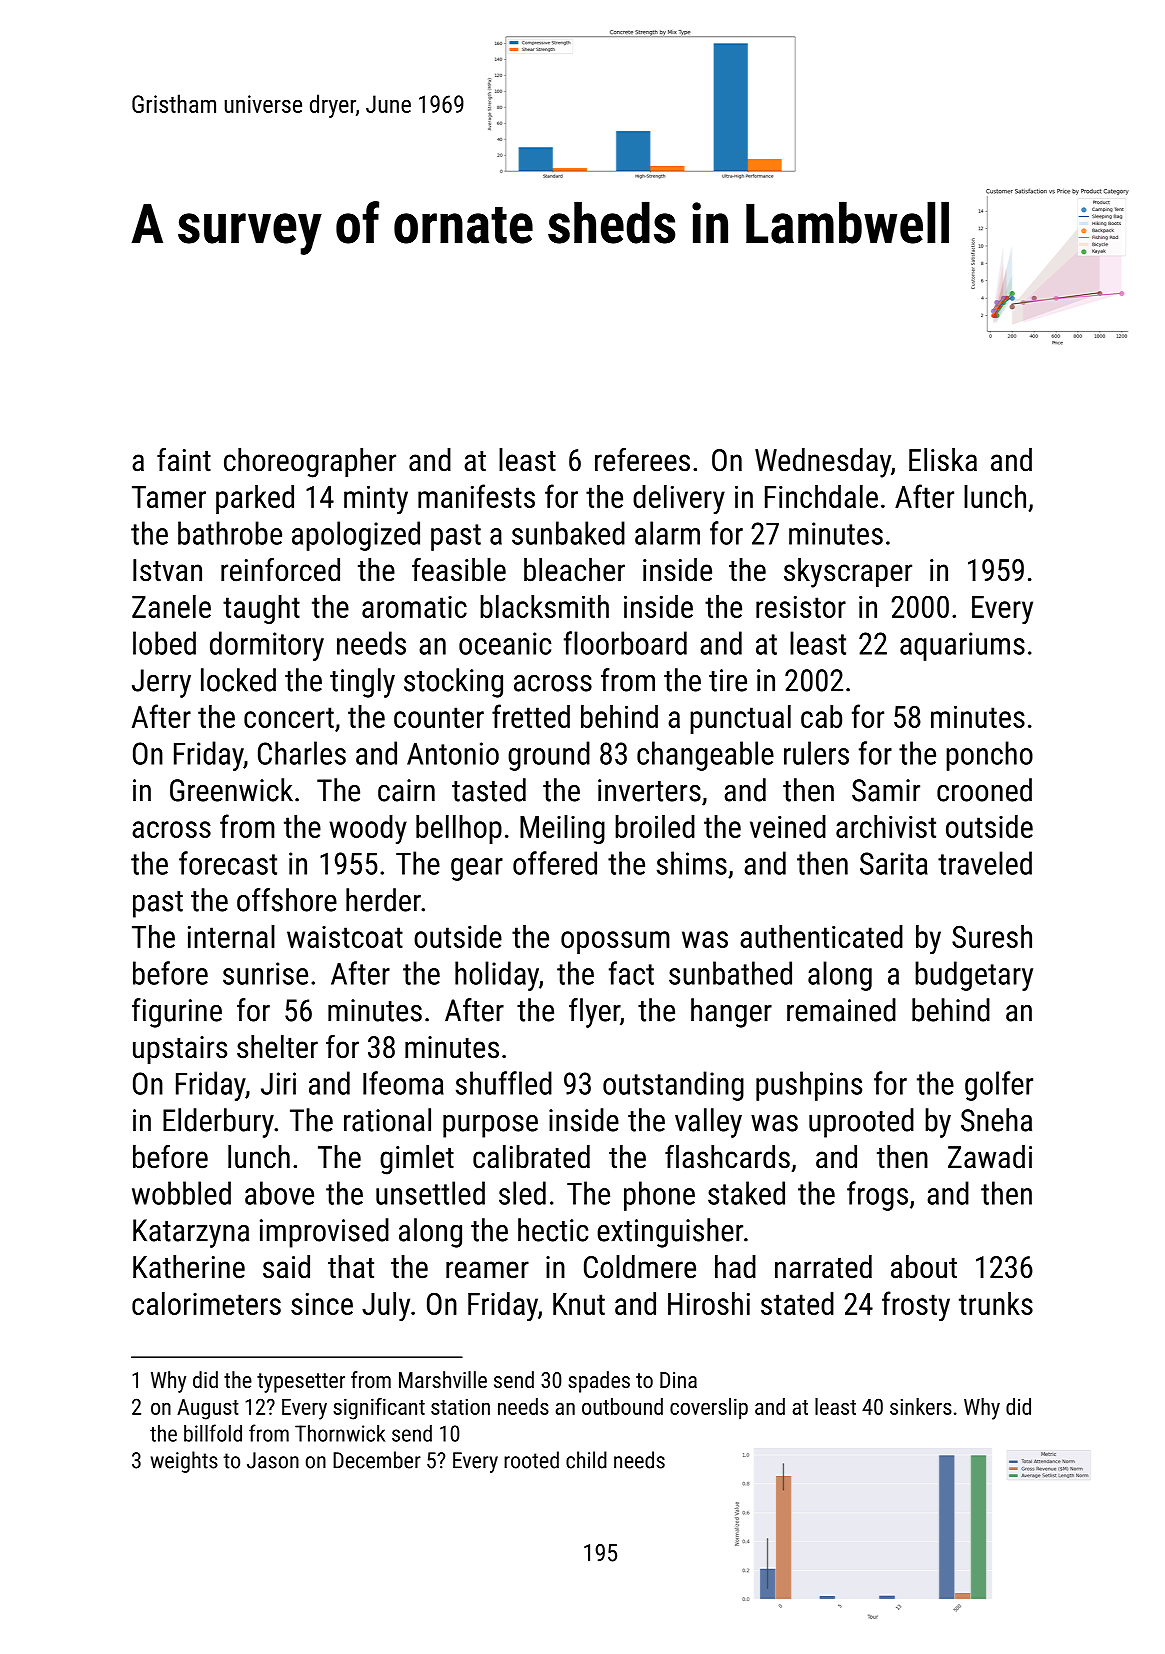 Image resolution: width=1165 pixels, height=1654 pixels. What do you see at coordinates (640, 1267) in the screenshot?
I see `Coldmere` at bounding box center [640, 1267].
